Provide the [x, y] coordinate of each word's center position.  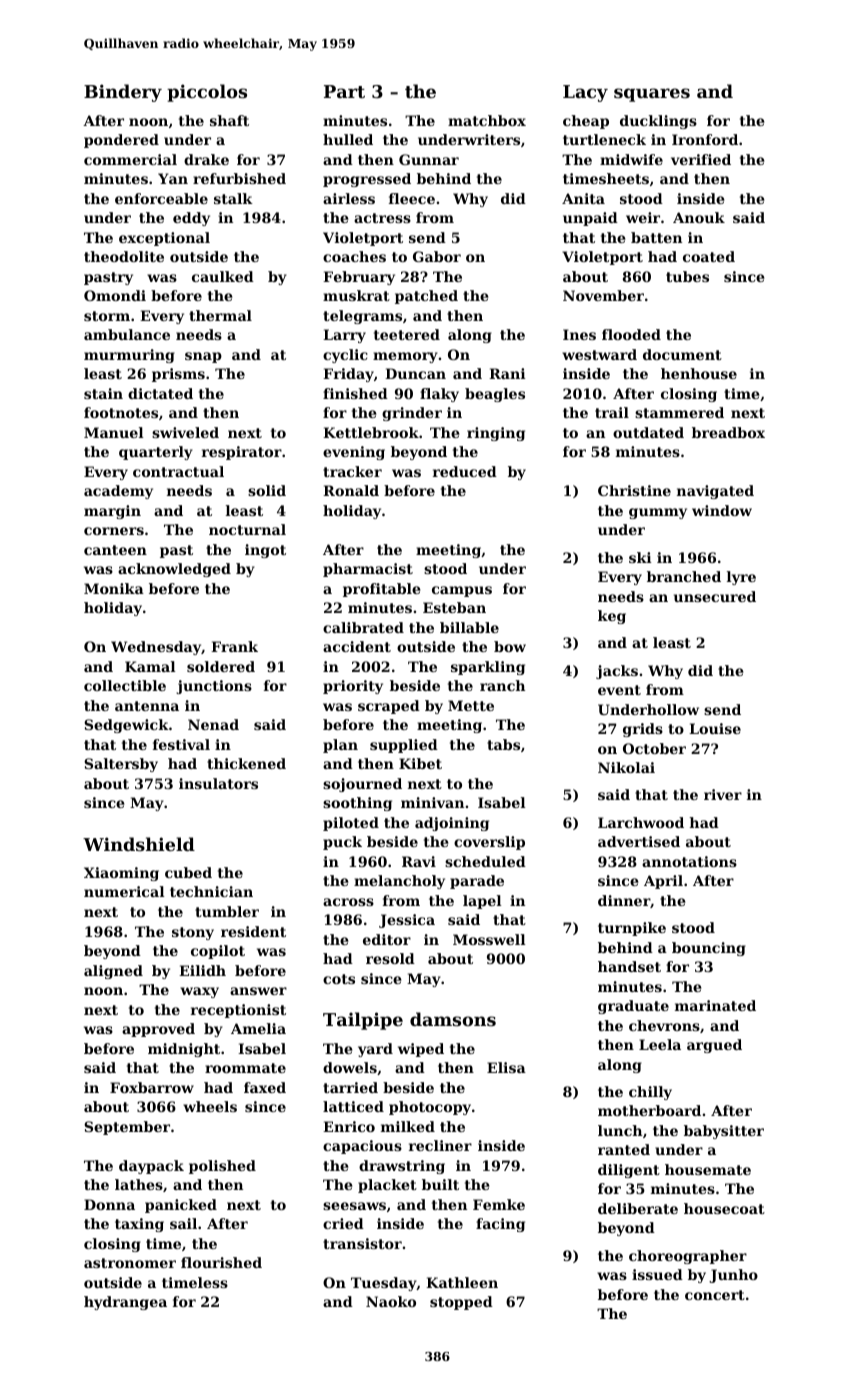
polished [222, 1167]
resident [253, 931]
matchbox [487, 120]
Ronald [351, 490]
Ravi [419, 861]
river [723, 794]
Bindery [123, 93]
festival [181, 744]
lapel [482, 902]
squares [652, 95]
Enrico [349, 1126]
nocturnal [247, 529]
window [722, 510]
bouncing [709, 949]
